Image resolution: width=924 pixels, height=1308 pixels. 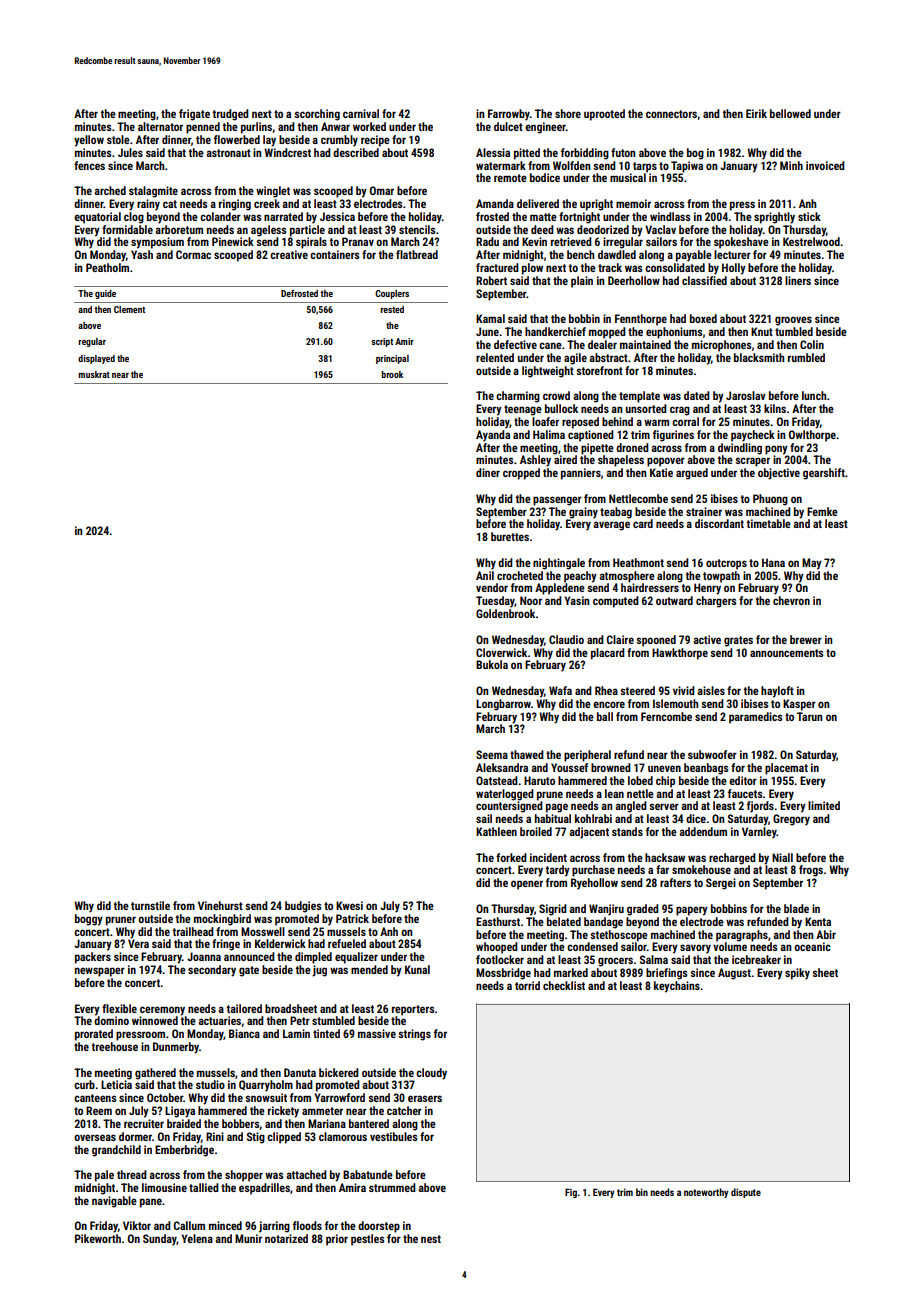 What do you see at coordinates (193, 254) in the screenshot?
I see `Cormac` at bounding box center [193, 254].
